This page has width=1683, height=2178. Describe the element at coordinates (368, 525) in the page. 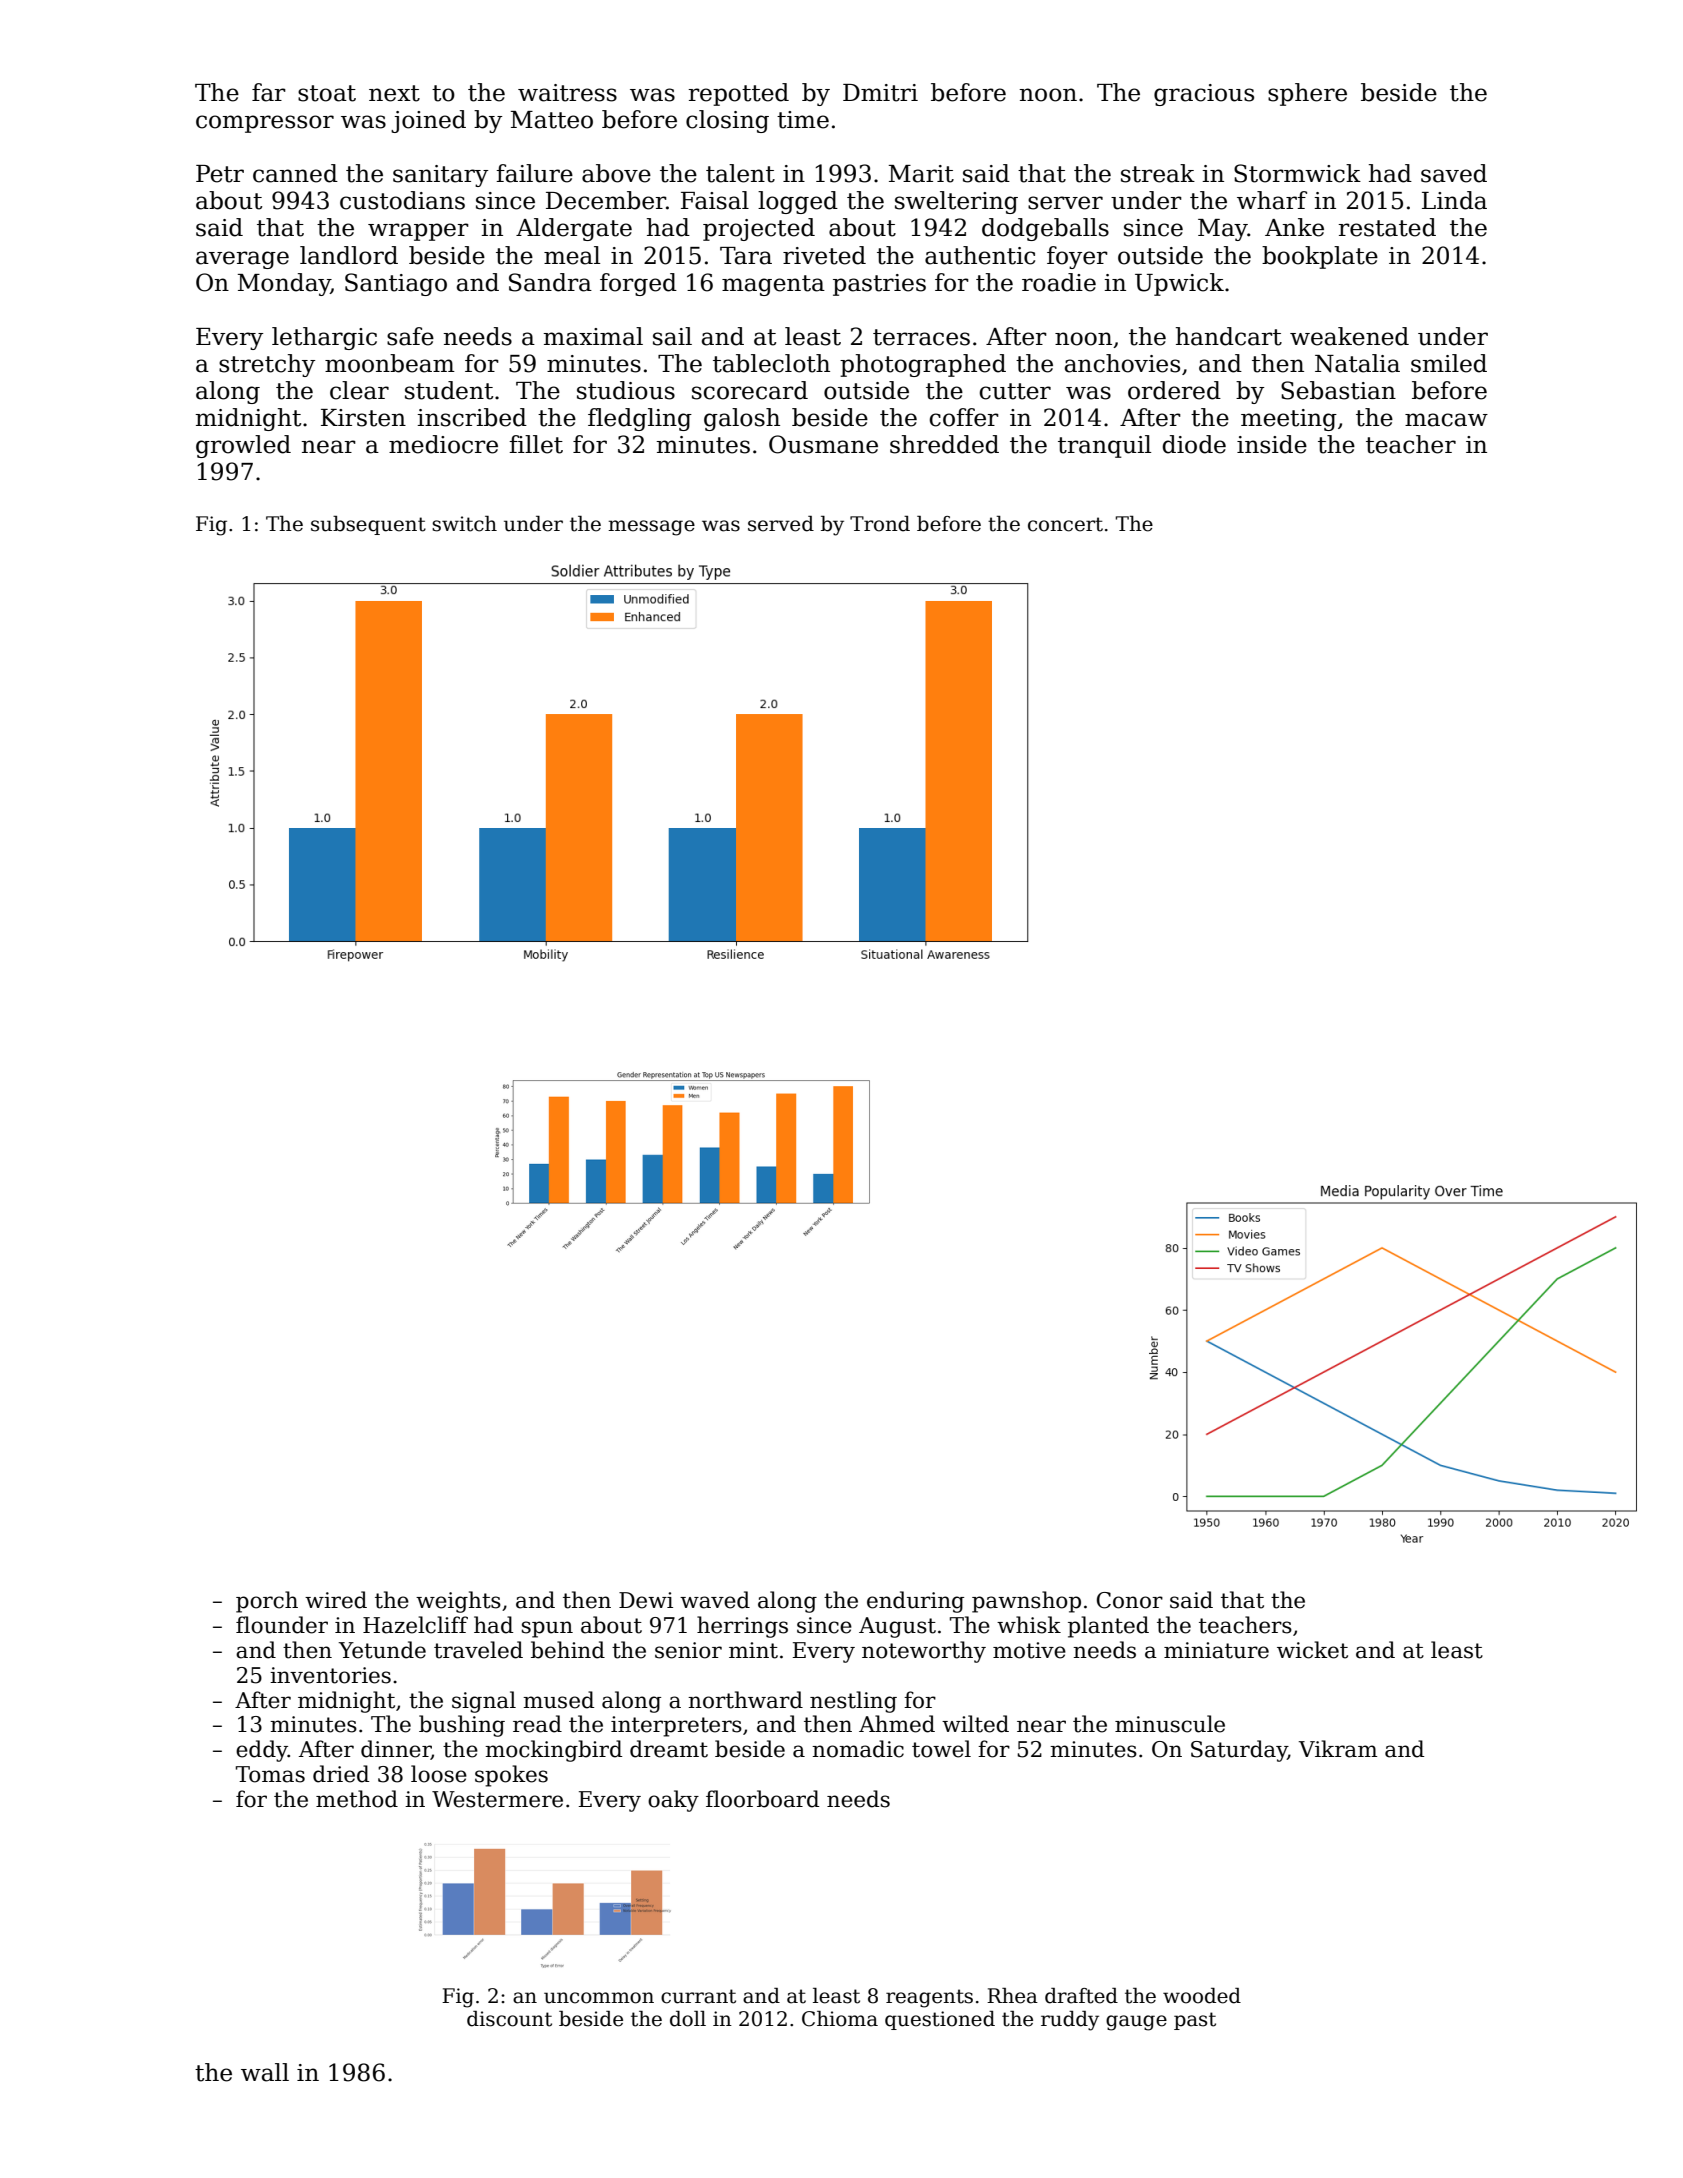

I see `subsequent` at that location.
